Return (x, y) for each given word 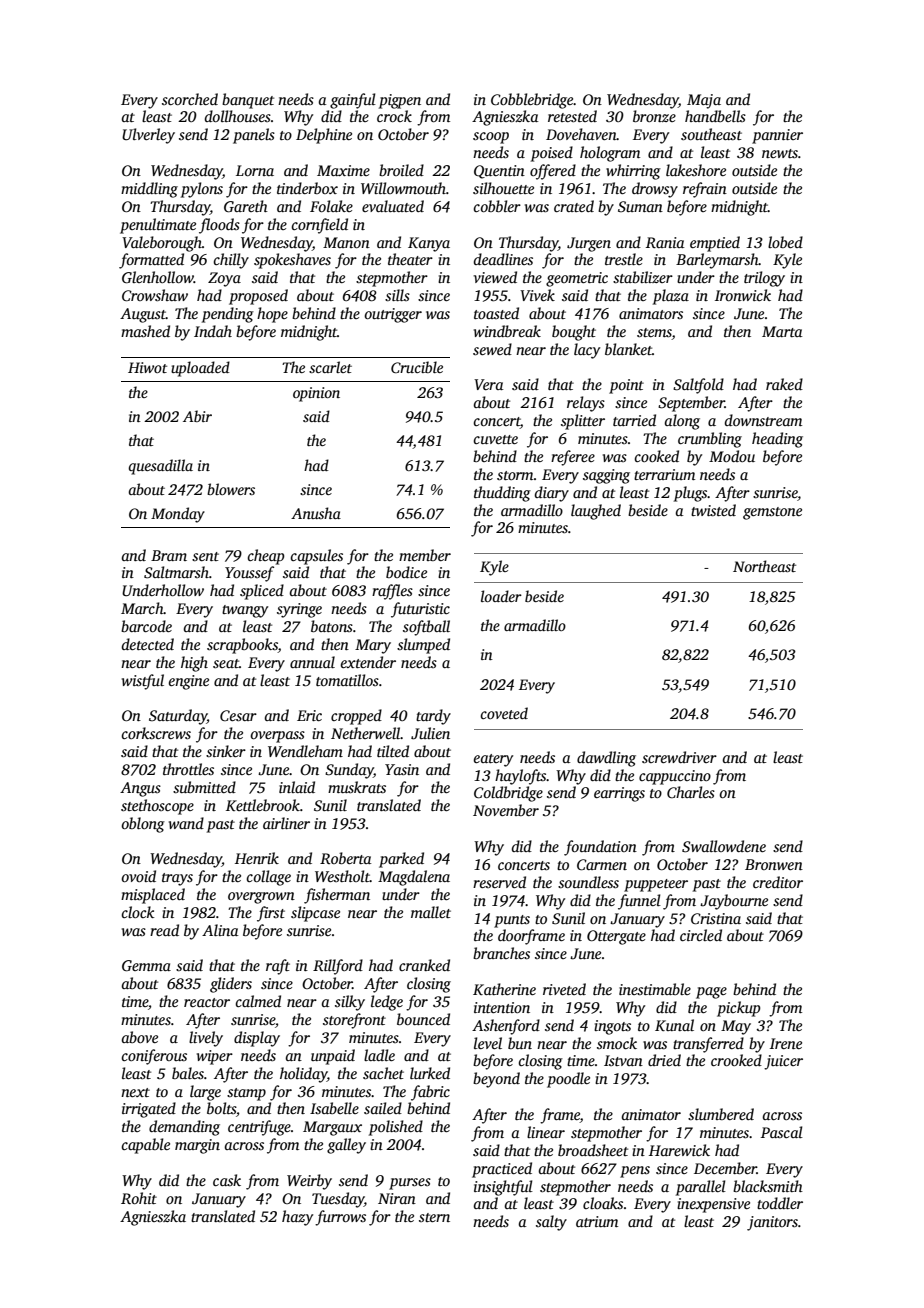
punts (512, 921)
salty (551, 1223)
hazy (297, 1218)
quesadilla (160, 467)
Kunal (674, 1025)
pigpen (400, 101)
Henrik (257, 858)
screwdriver (679, 757)
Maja (704, 101)
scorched (190, 99)
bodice (406, 572)
